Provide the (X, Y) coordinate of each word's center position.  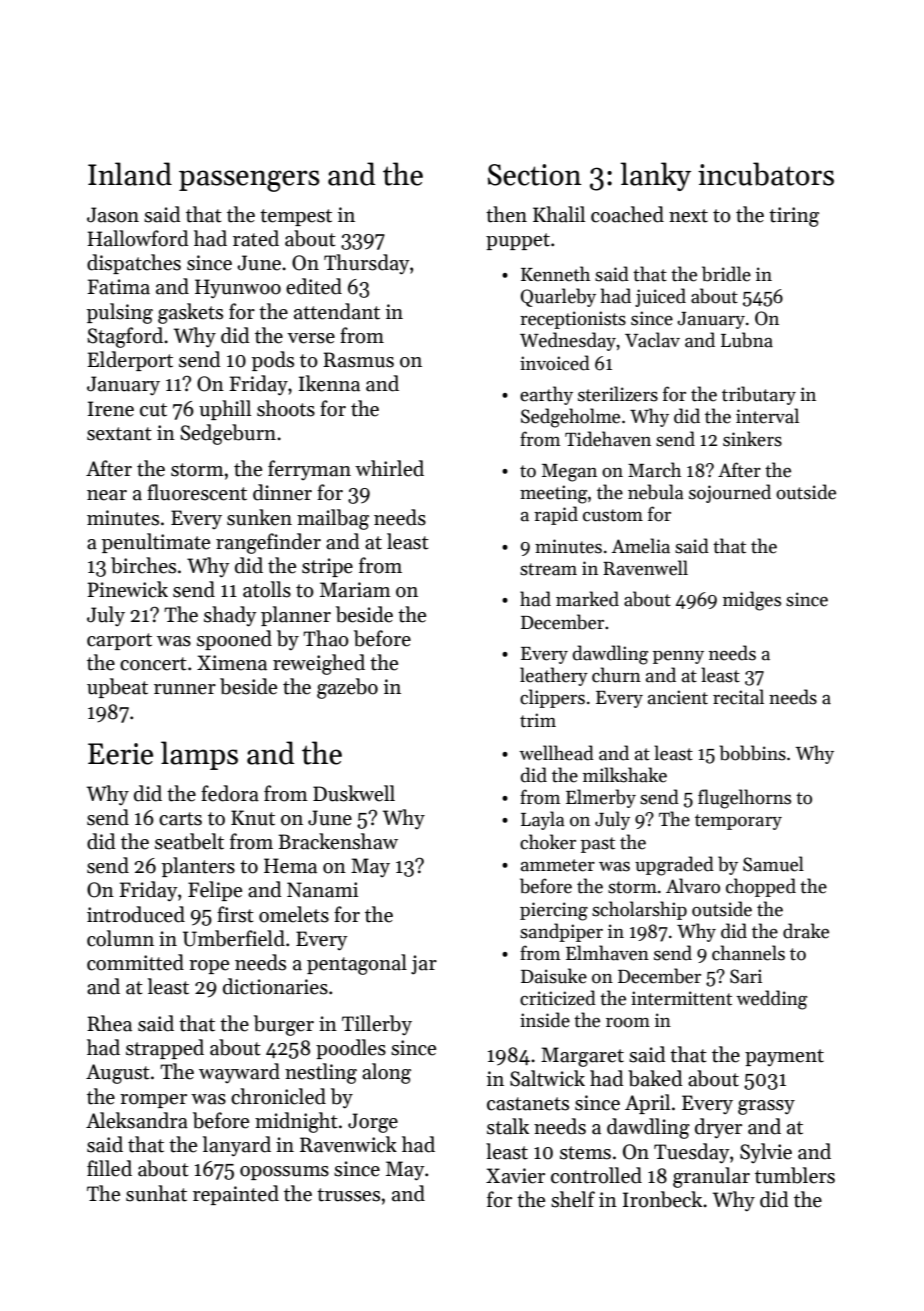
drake (806, 931)
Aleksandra (137, 1120)
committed (135, 962)
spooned (234, 640)
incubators (766, 174)
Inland (130, 174)
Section (535, 175)
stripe (327, 567)
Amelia (641, 546)
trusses (348, 1195)
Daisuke (554, 976)
